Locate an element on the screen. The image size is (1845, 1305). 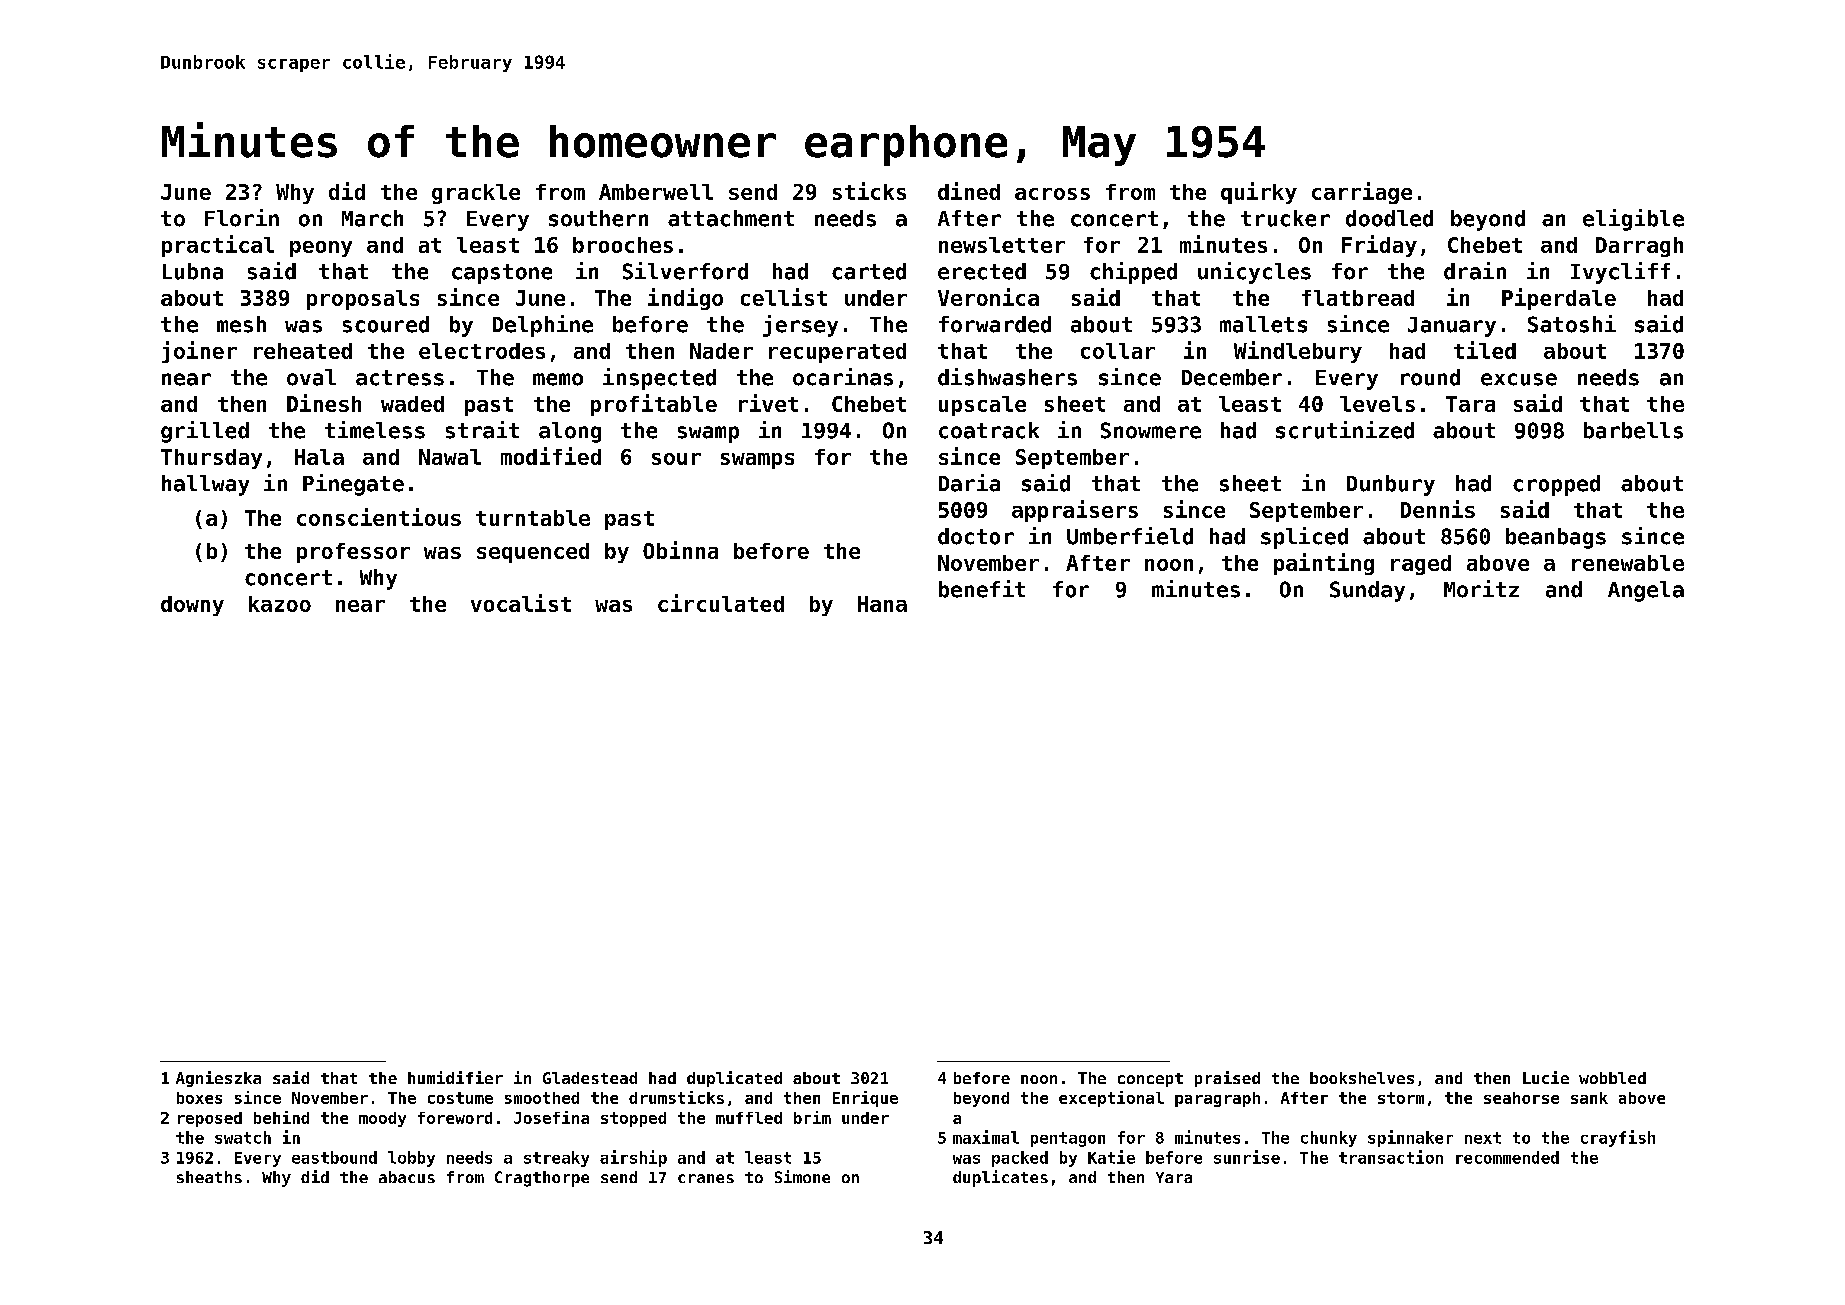
downy is located at coordinates (192, 606).
